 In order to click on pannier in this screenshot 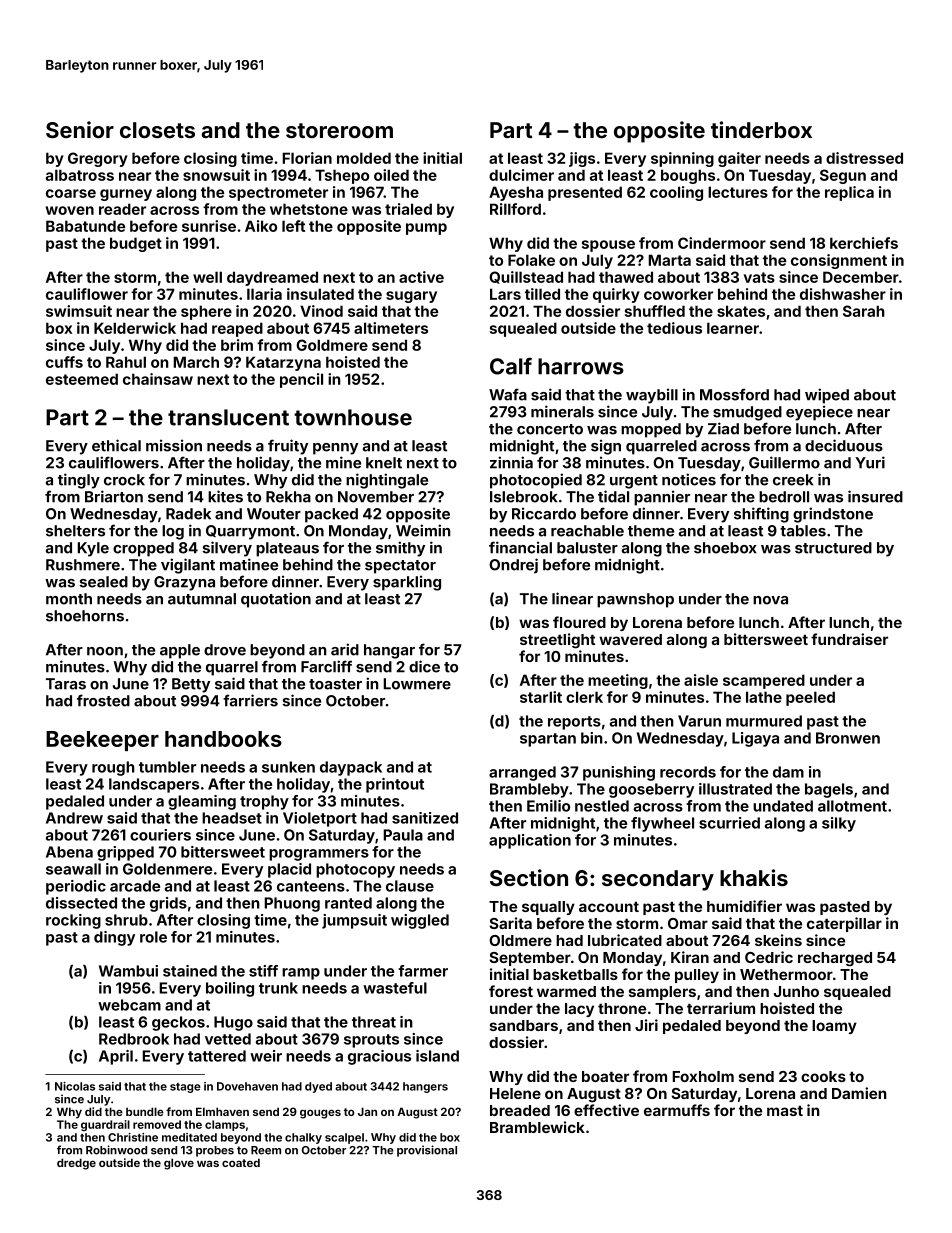, I will do `click(662, 498)`.
